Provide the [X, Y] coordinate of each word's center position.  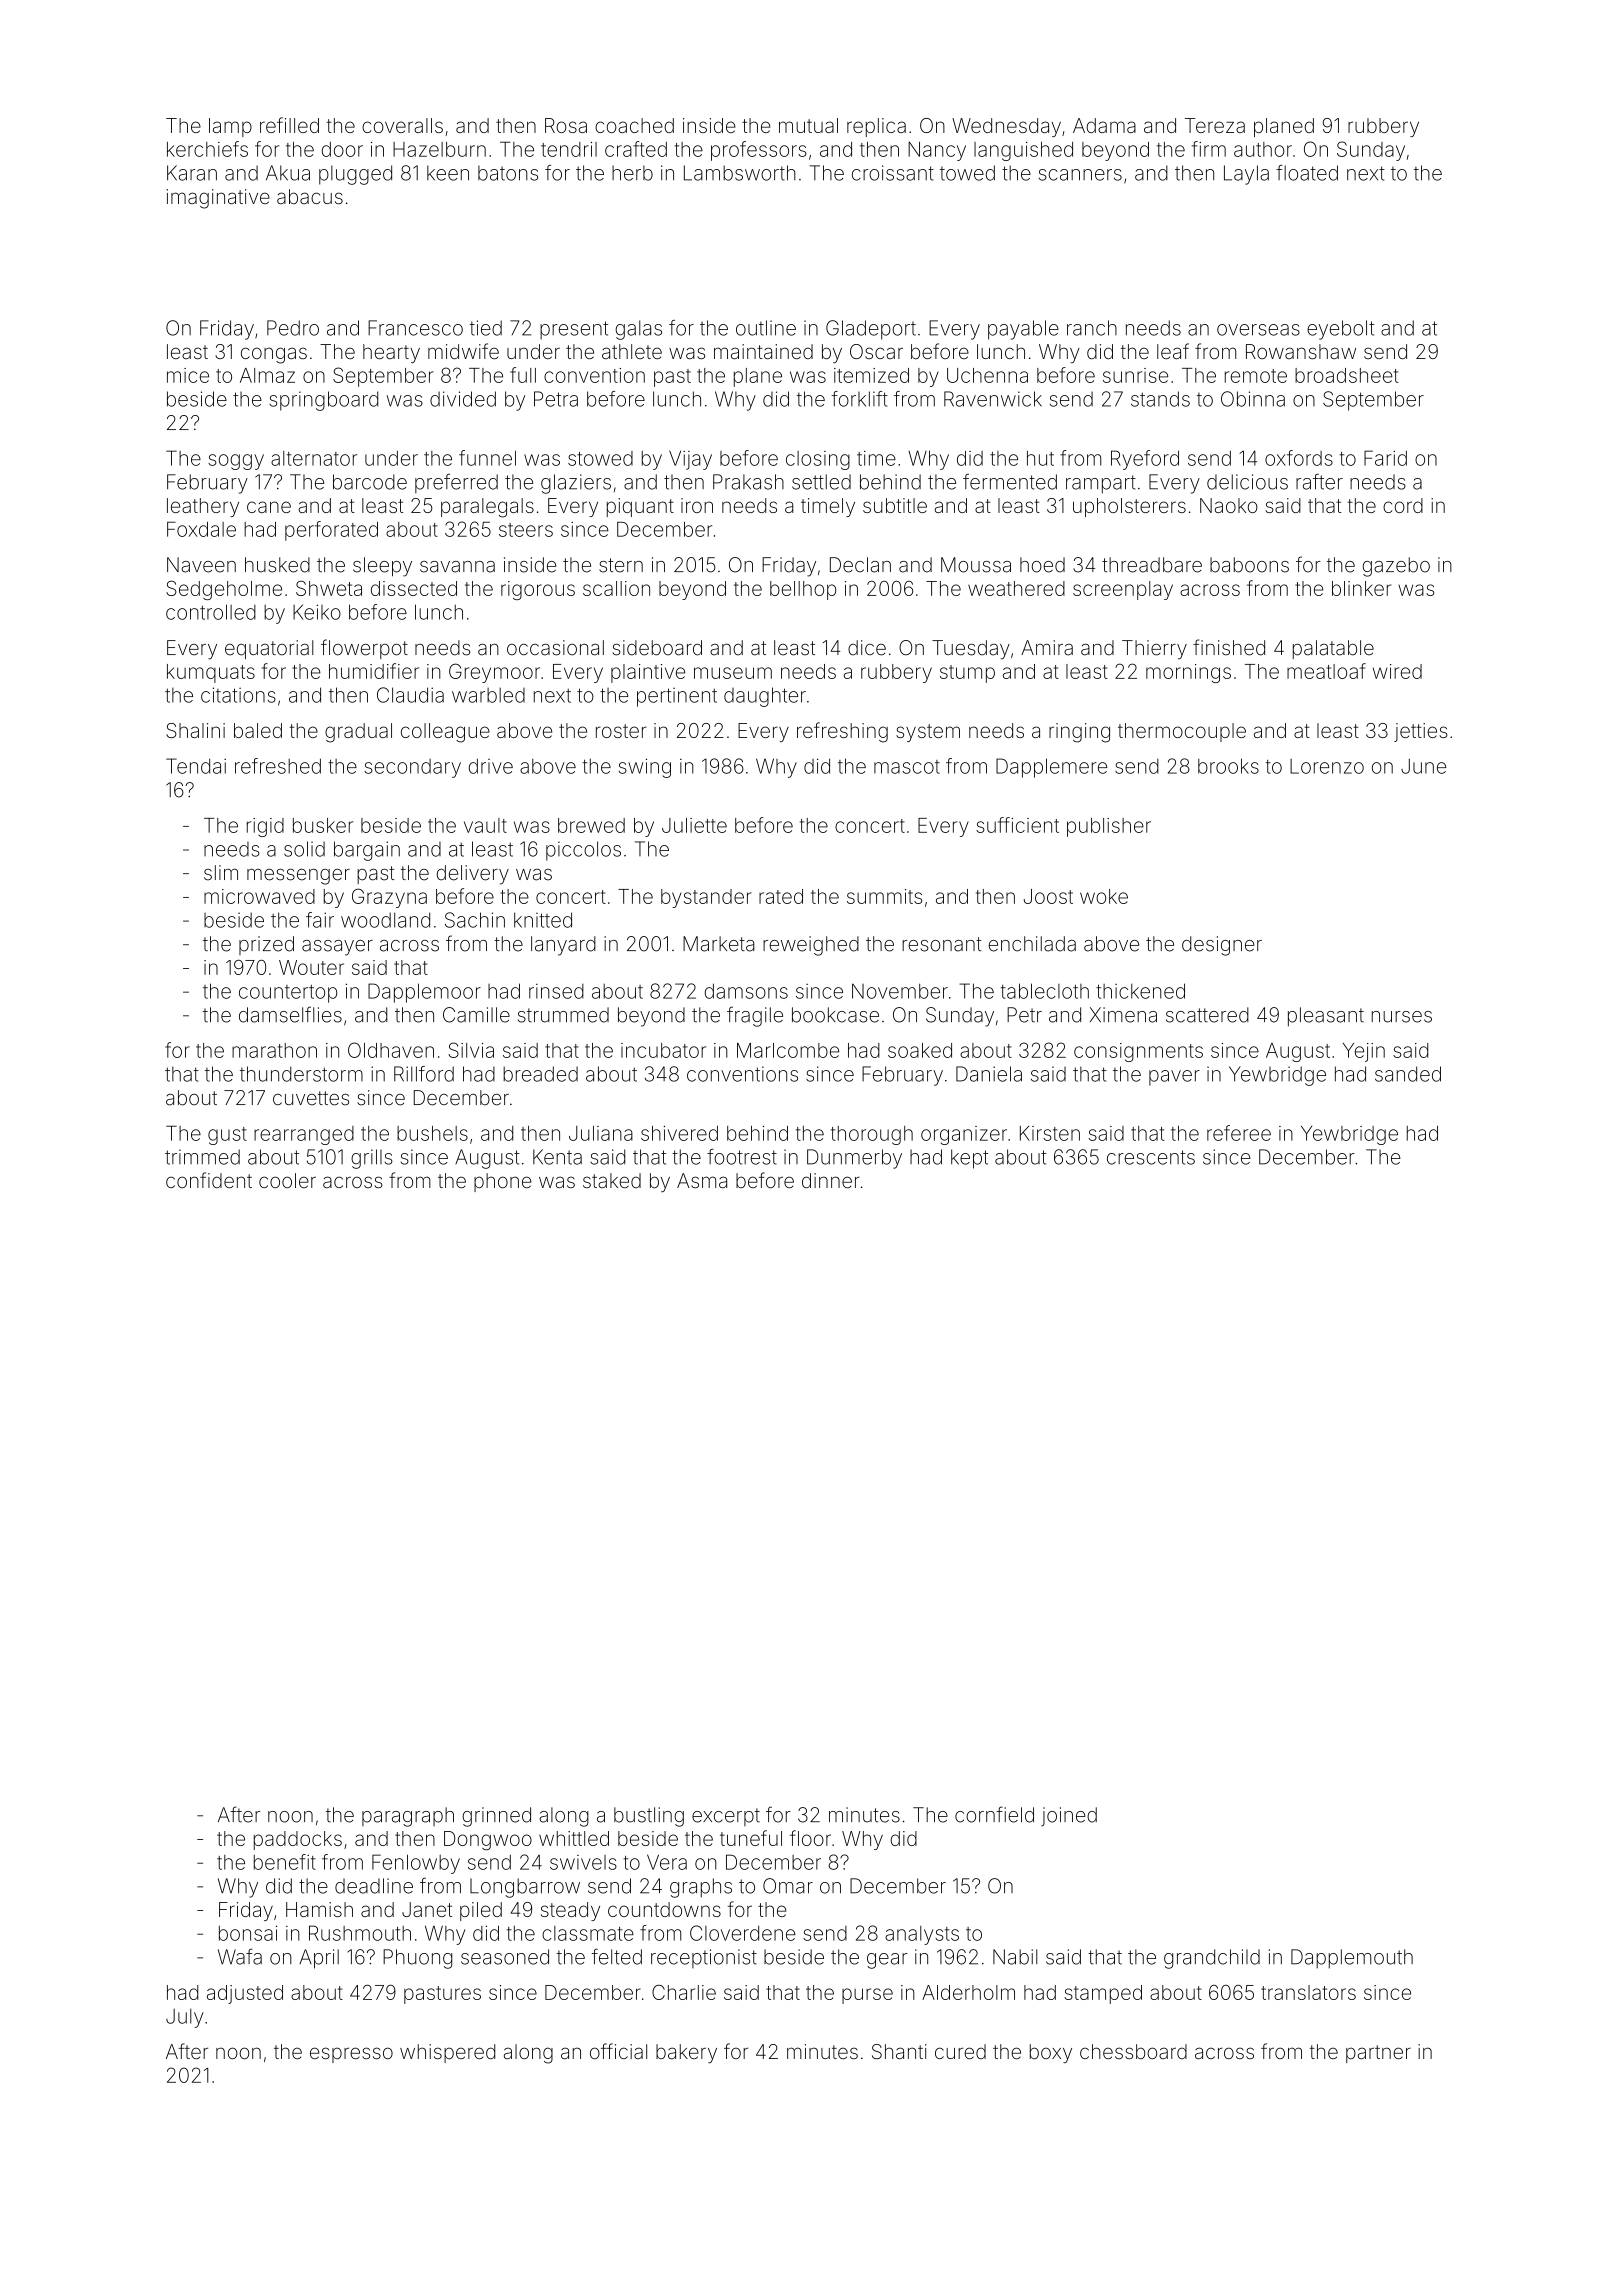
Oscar [876, 351]
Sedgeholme [224, 590]
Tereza [1215, 125]
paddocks [298, 1840]
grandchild [1212, 1959]
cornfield [994, 1814]
